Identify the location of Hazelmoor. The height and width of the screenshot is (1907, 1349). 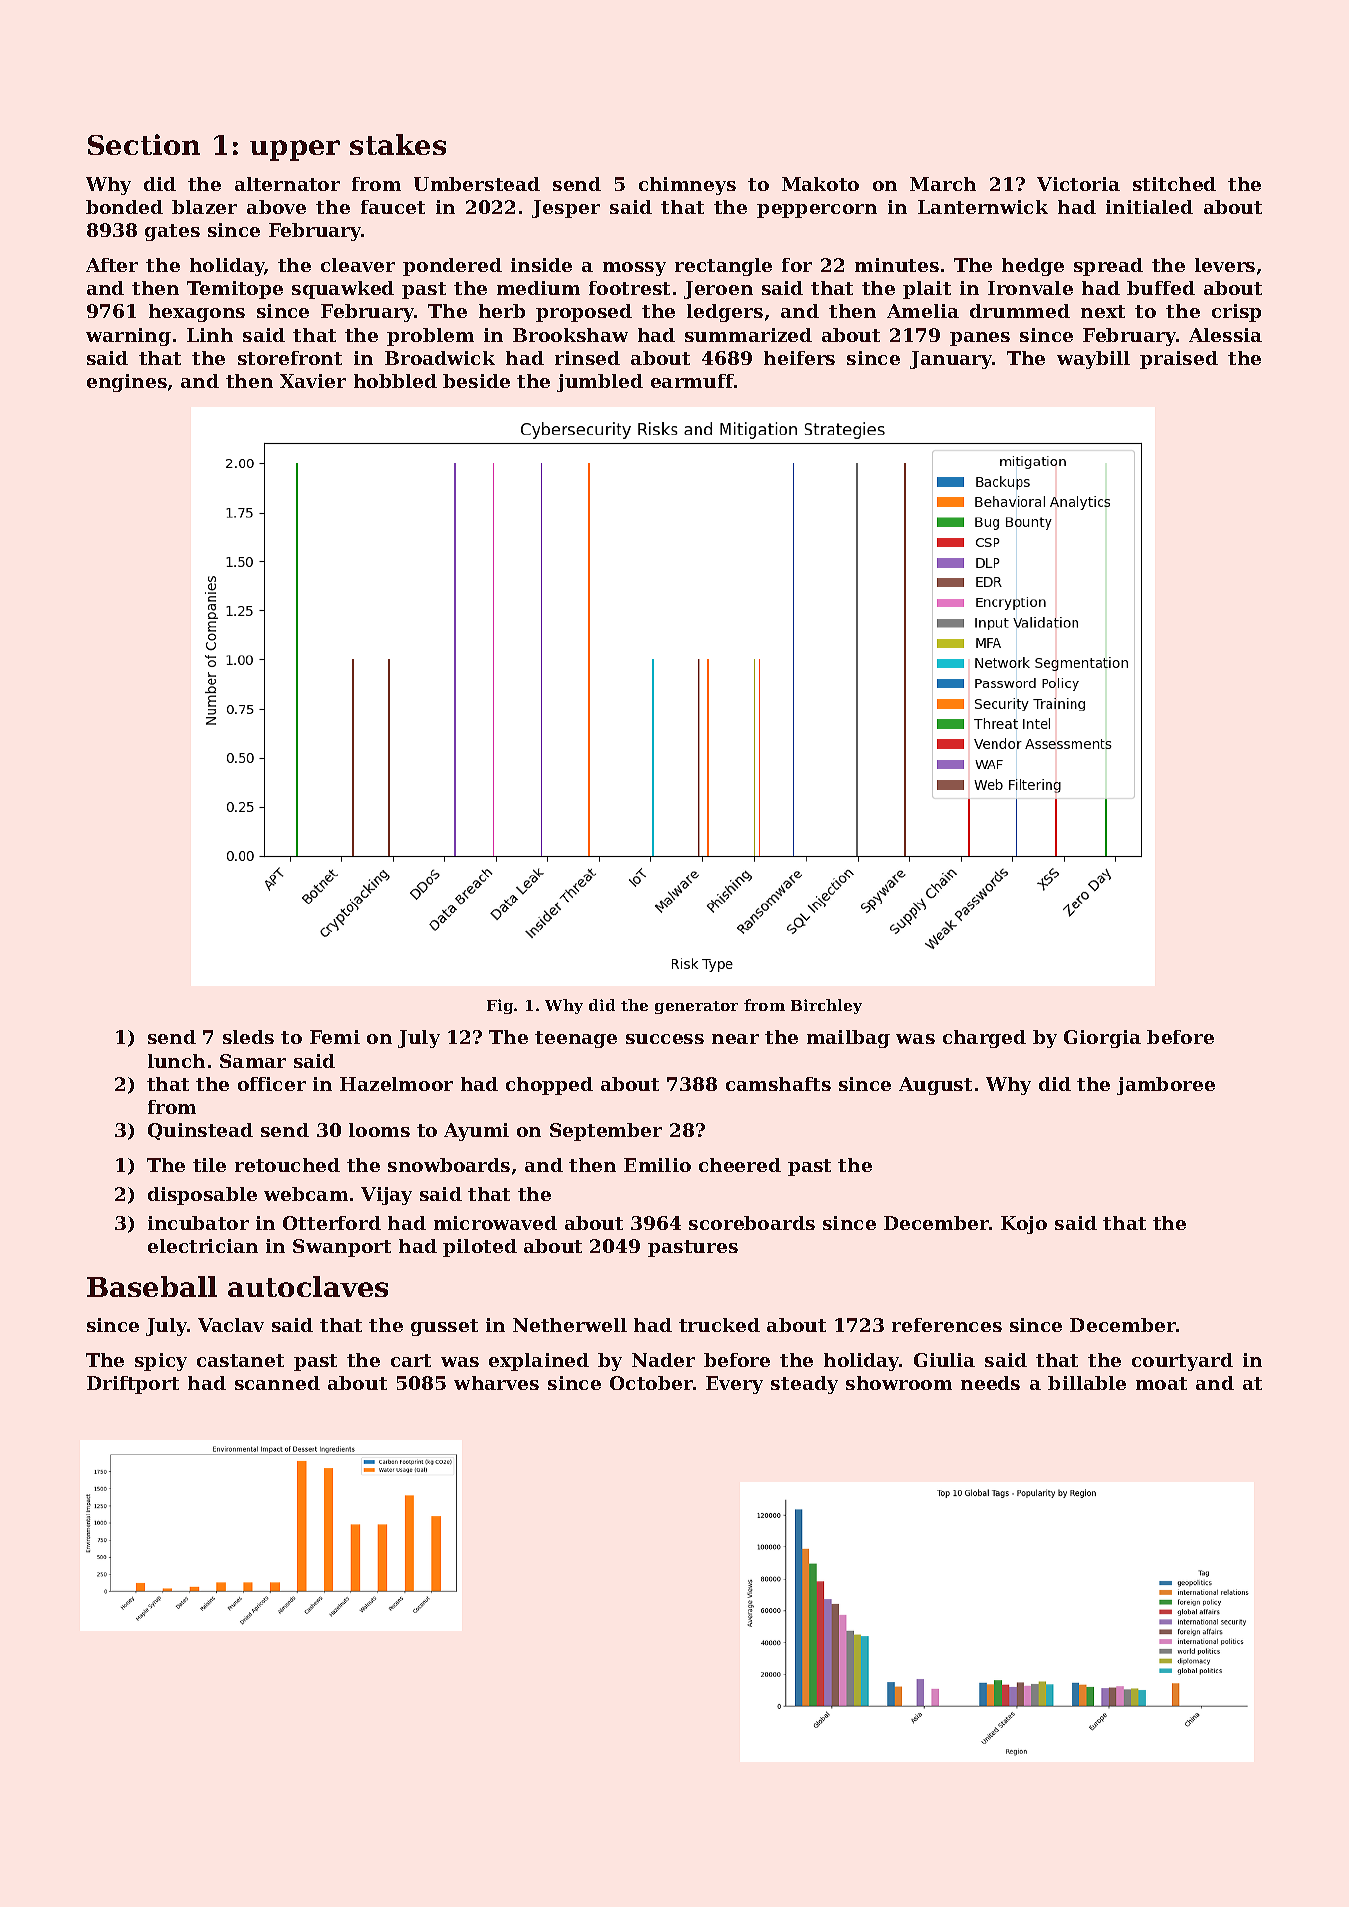
(396, 1084).
